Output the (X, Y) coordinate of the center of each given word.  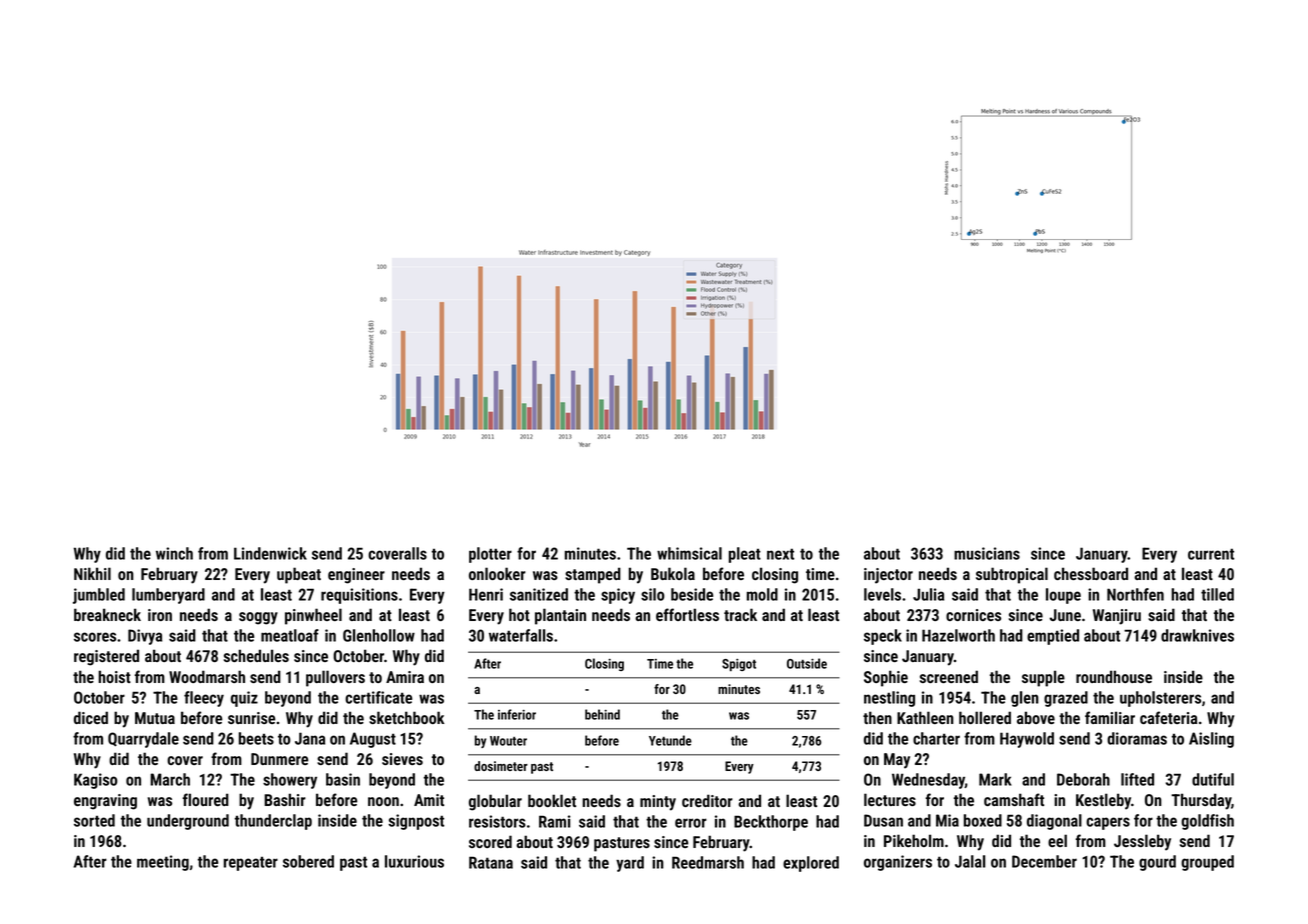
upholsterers (1160, 699)
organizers (898, 863)
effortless (687, 614)
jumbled (99, 596)
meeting (163, 863)
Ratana (491, 862)
